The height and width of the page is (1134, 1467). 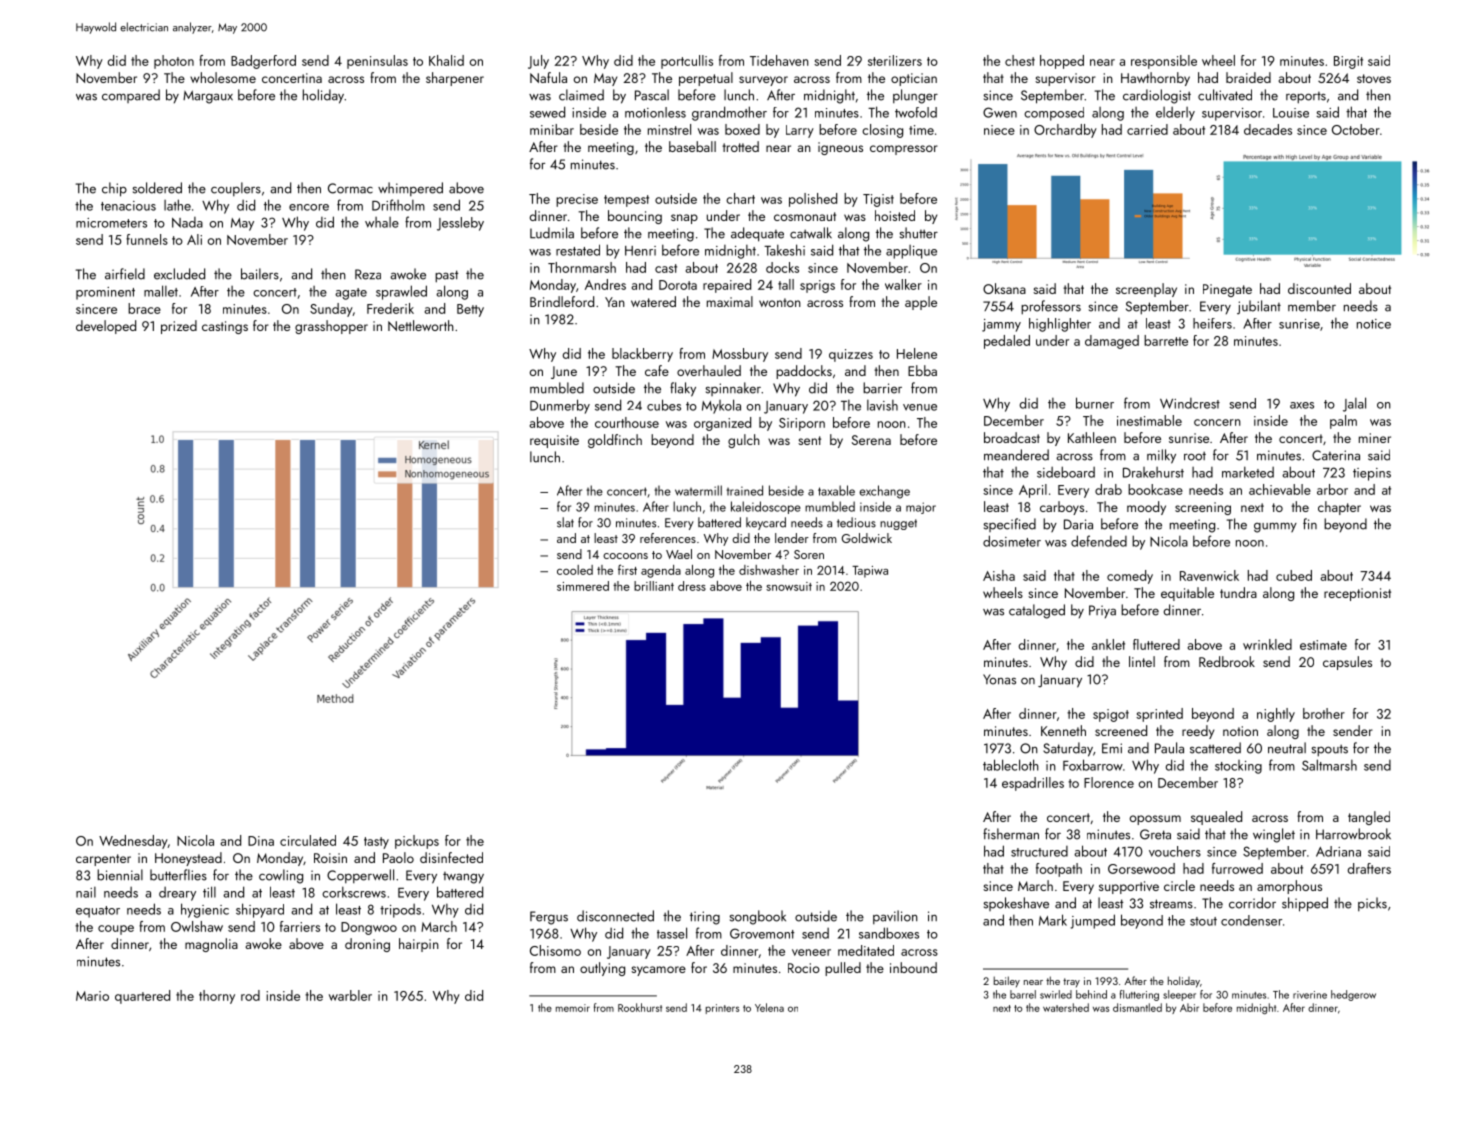 I want to click on tablecloth, so click(x=1011, y=765).
